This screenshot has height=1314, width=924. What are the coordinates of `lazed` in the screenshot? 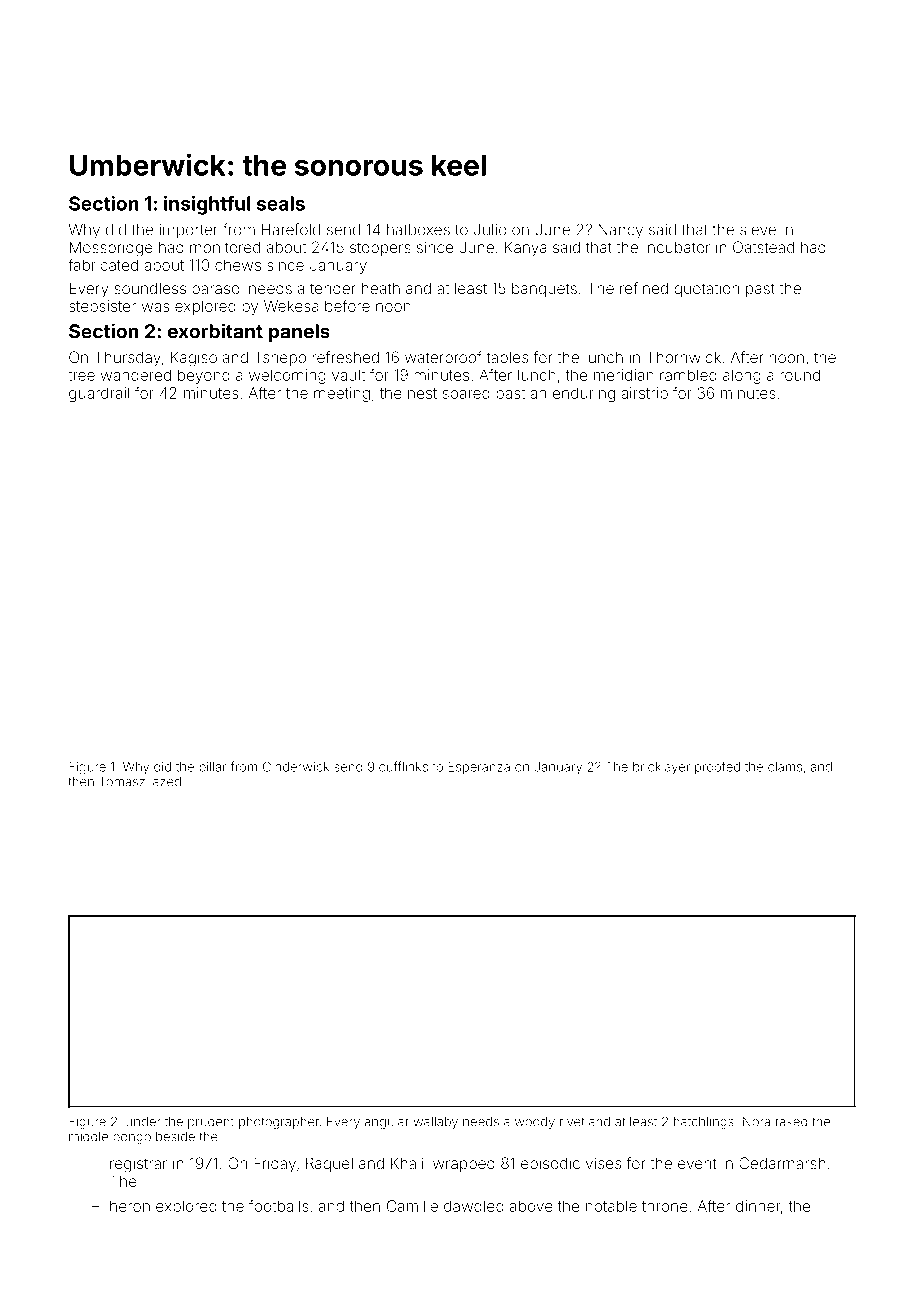 It's located at (165, 782).
